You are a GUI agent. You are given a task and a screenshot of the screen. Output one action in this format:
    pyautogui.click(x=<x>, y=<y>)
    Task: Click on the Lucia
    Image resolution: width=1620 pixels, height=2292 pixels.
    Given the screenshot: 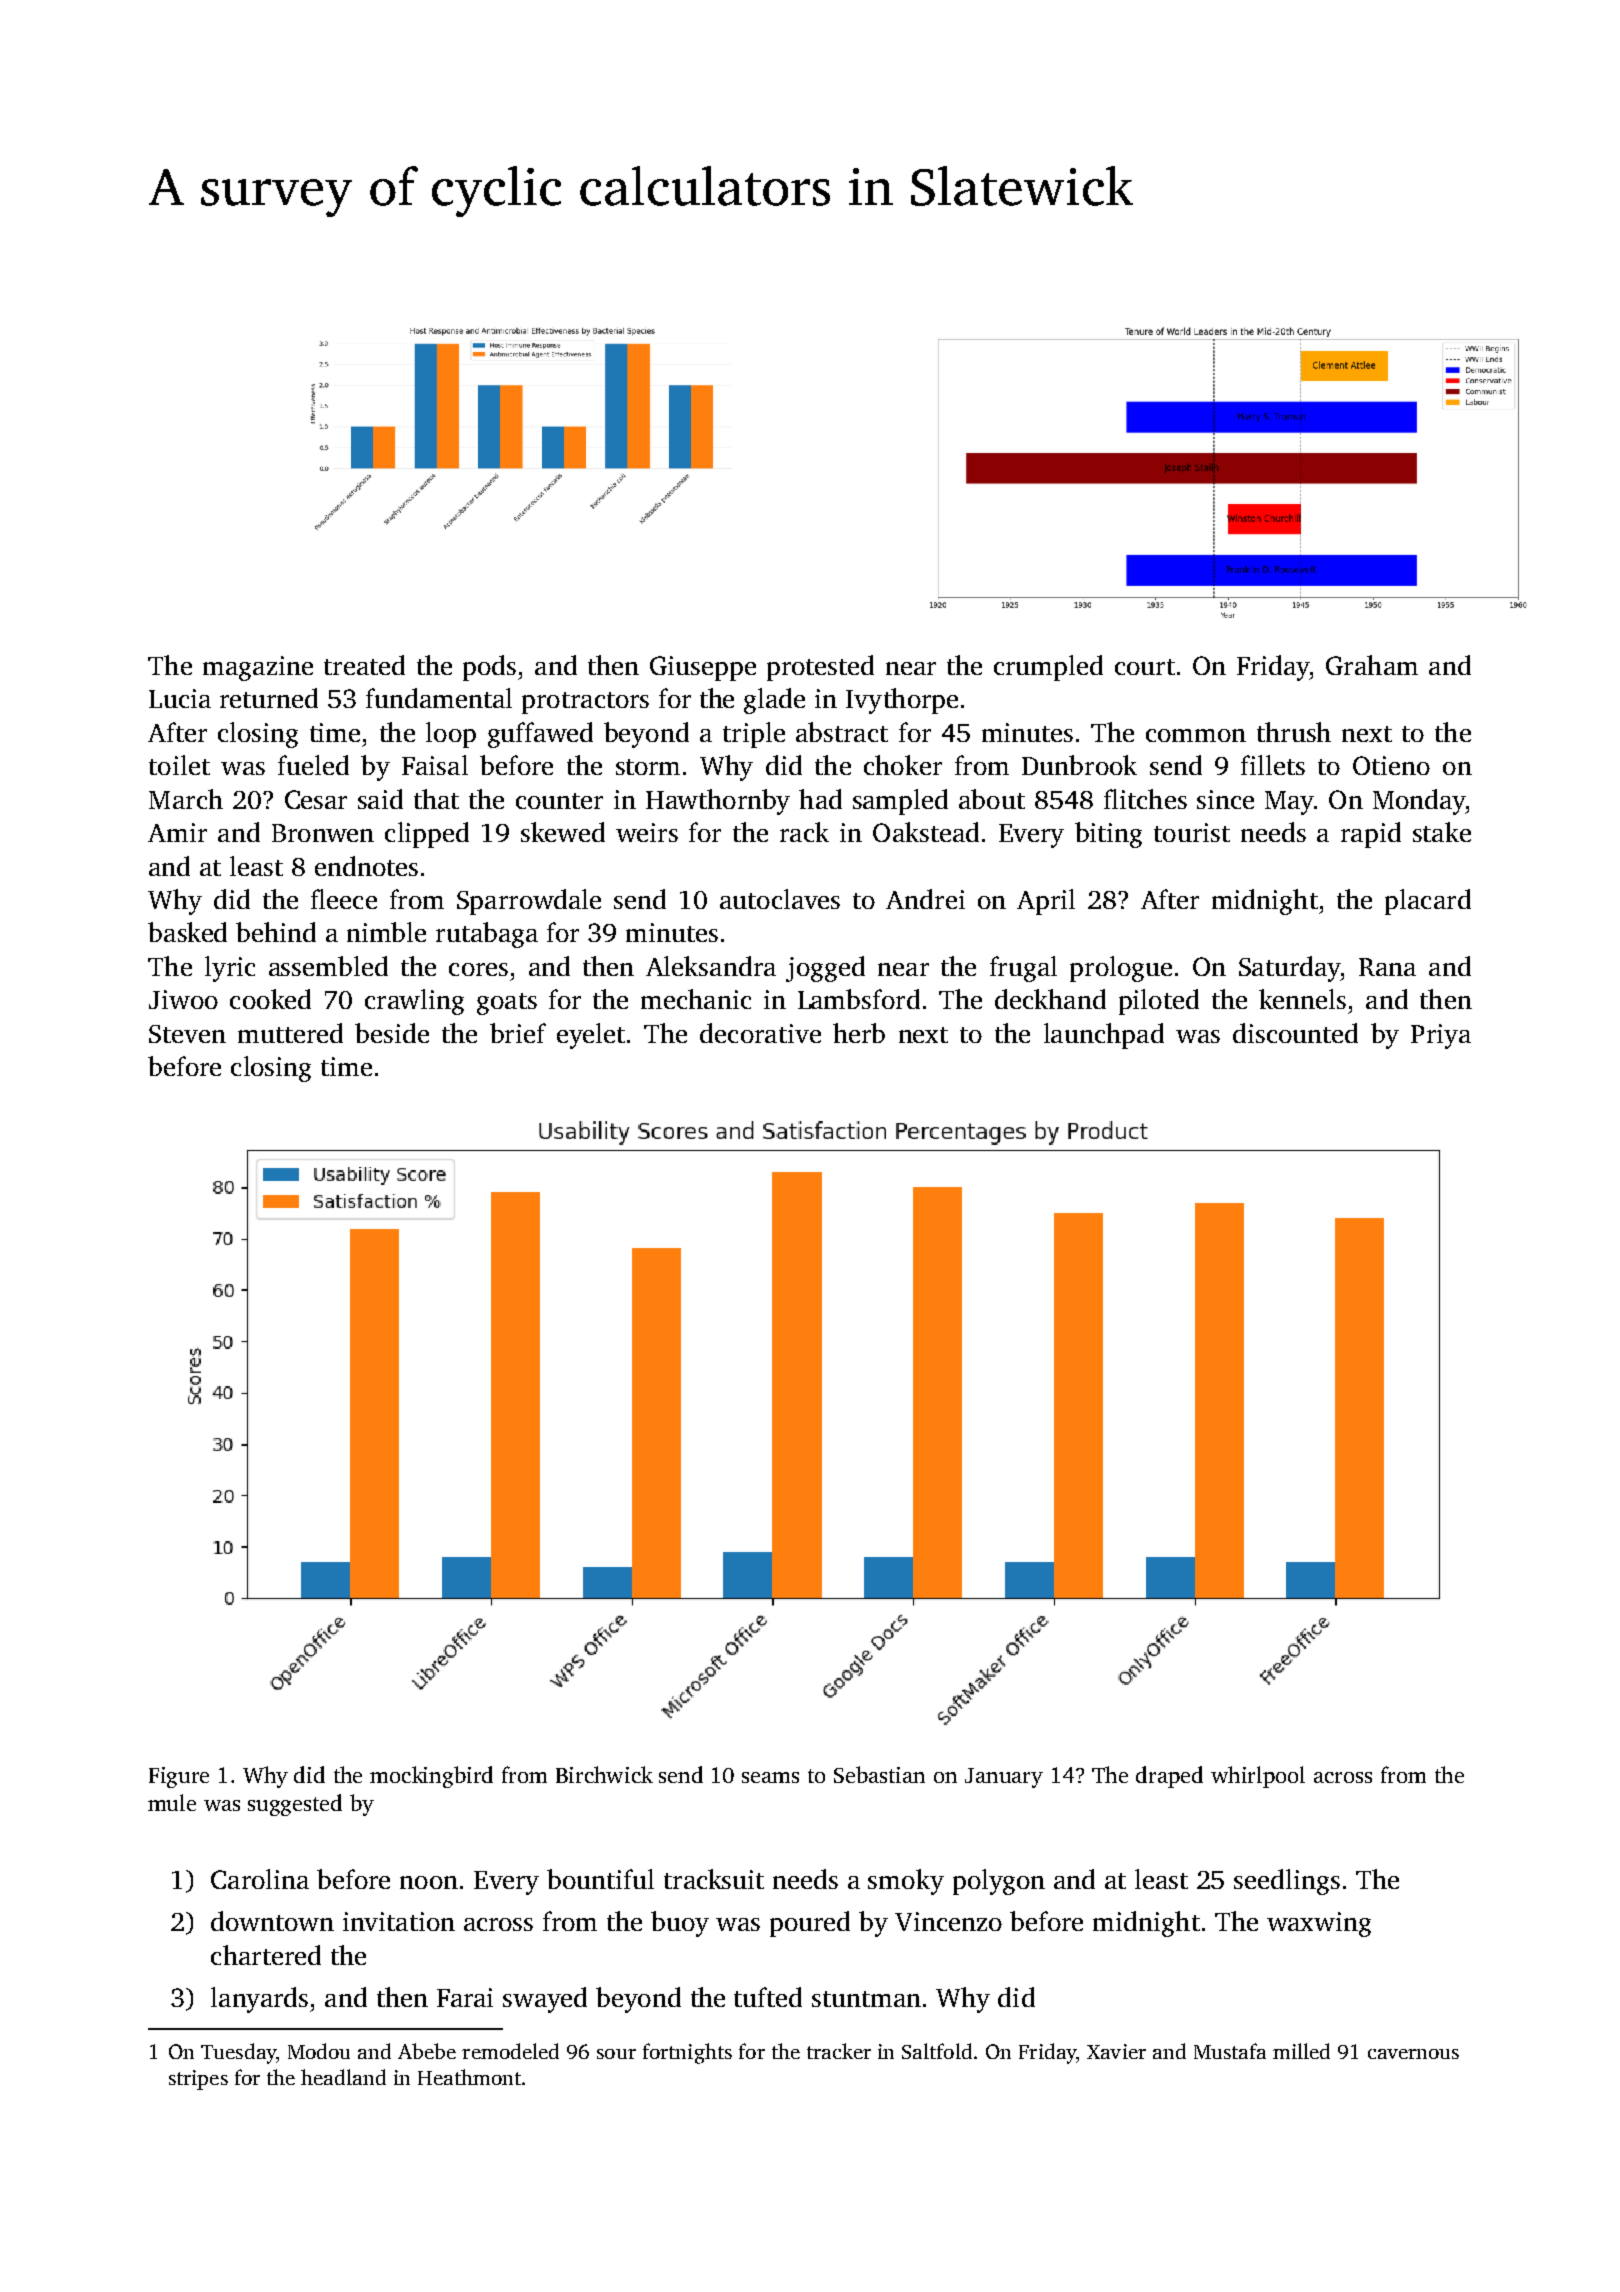 What is the action you would take?
    pyautogui.click(x=180, y=698)
